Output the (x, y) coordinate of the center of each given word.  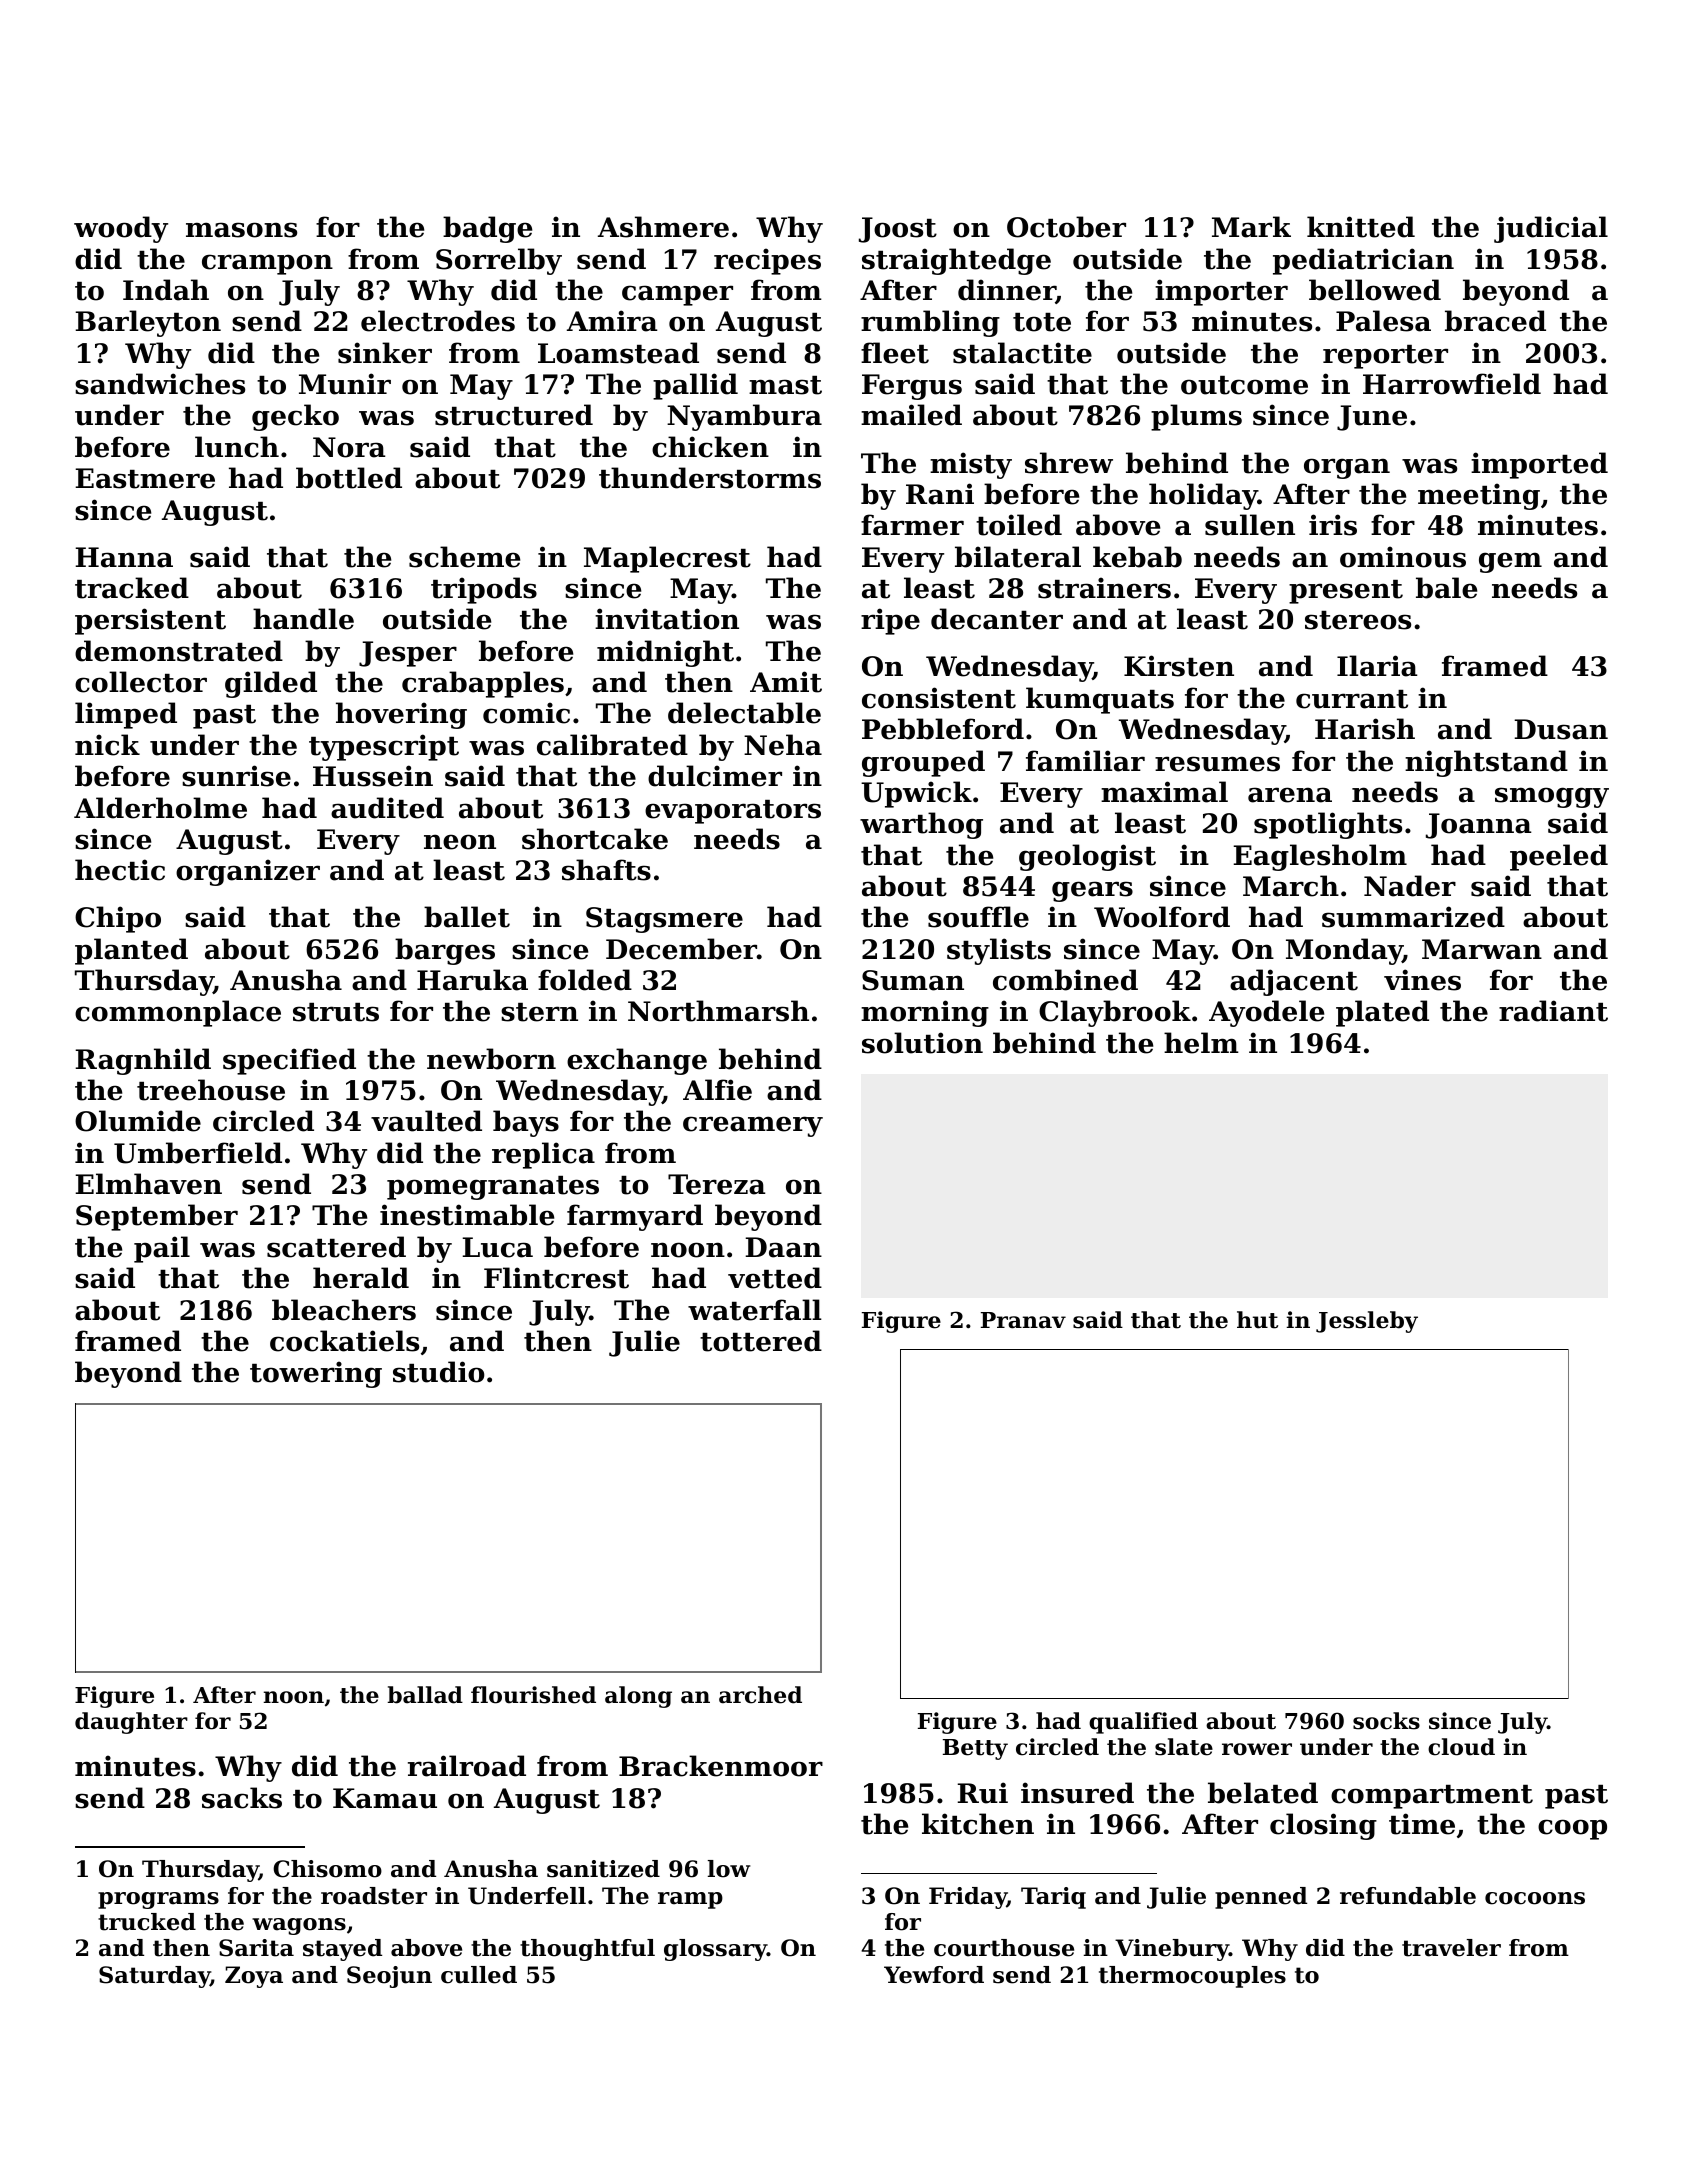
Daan (783, 1247)
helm (1201, 1043)
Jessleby (1367, 1322)
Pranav (1023, 1320)
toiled (1019, 525)
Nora (349, 447)
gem (1510, 562)
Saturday (154, 1977)
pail (162, 1249)
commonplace (178, 1013)
